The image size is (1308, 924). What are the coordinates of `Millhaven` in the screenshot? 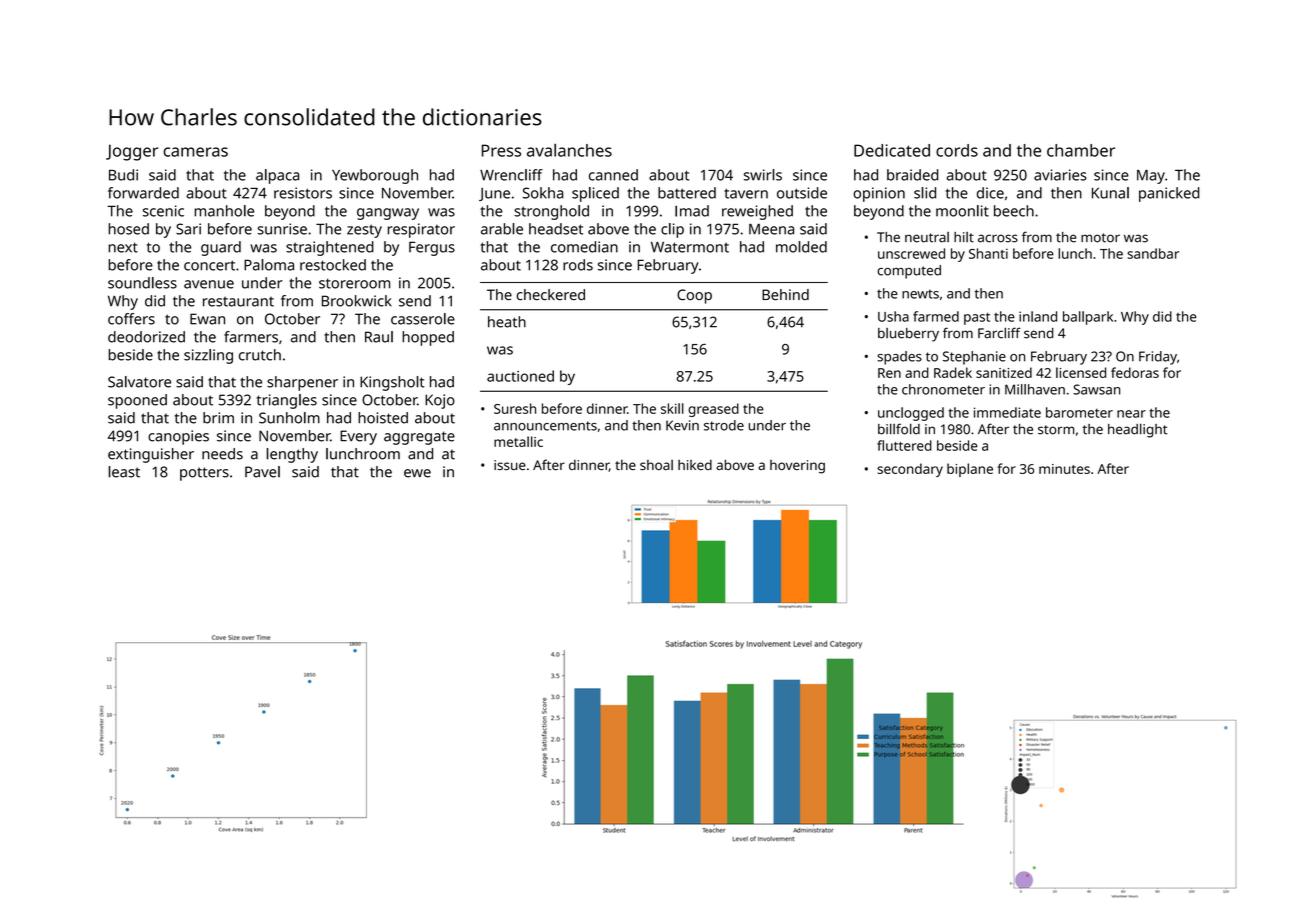 It's located at (1035, 389).
